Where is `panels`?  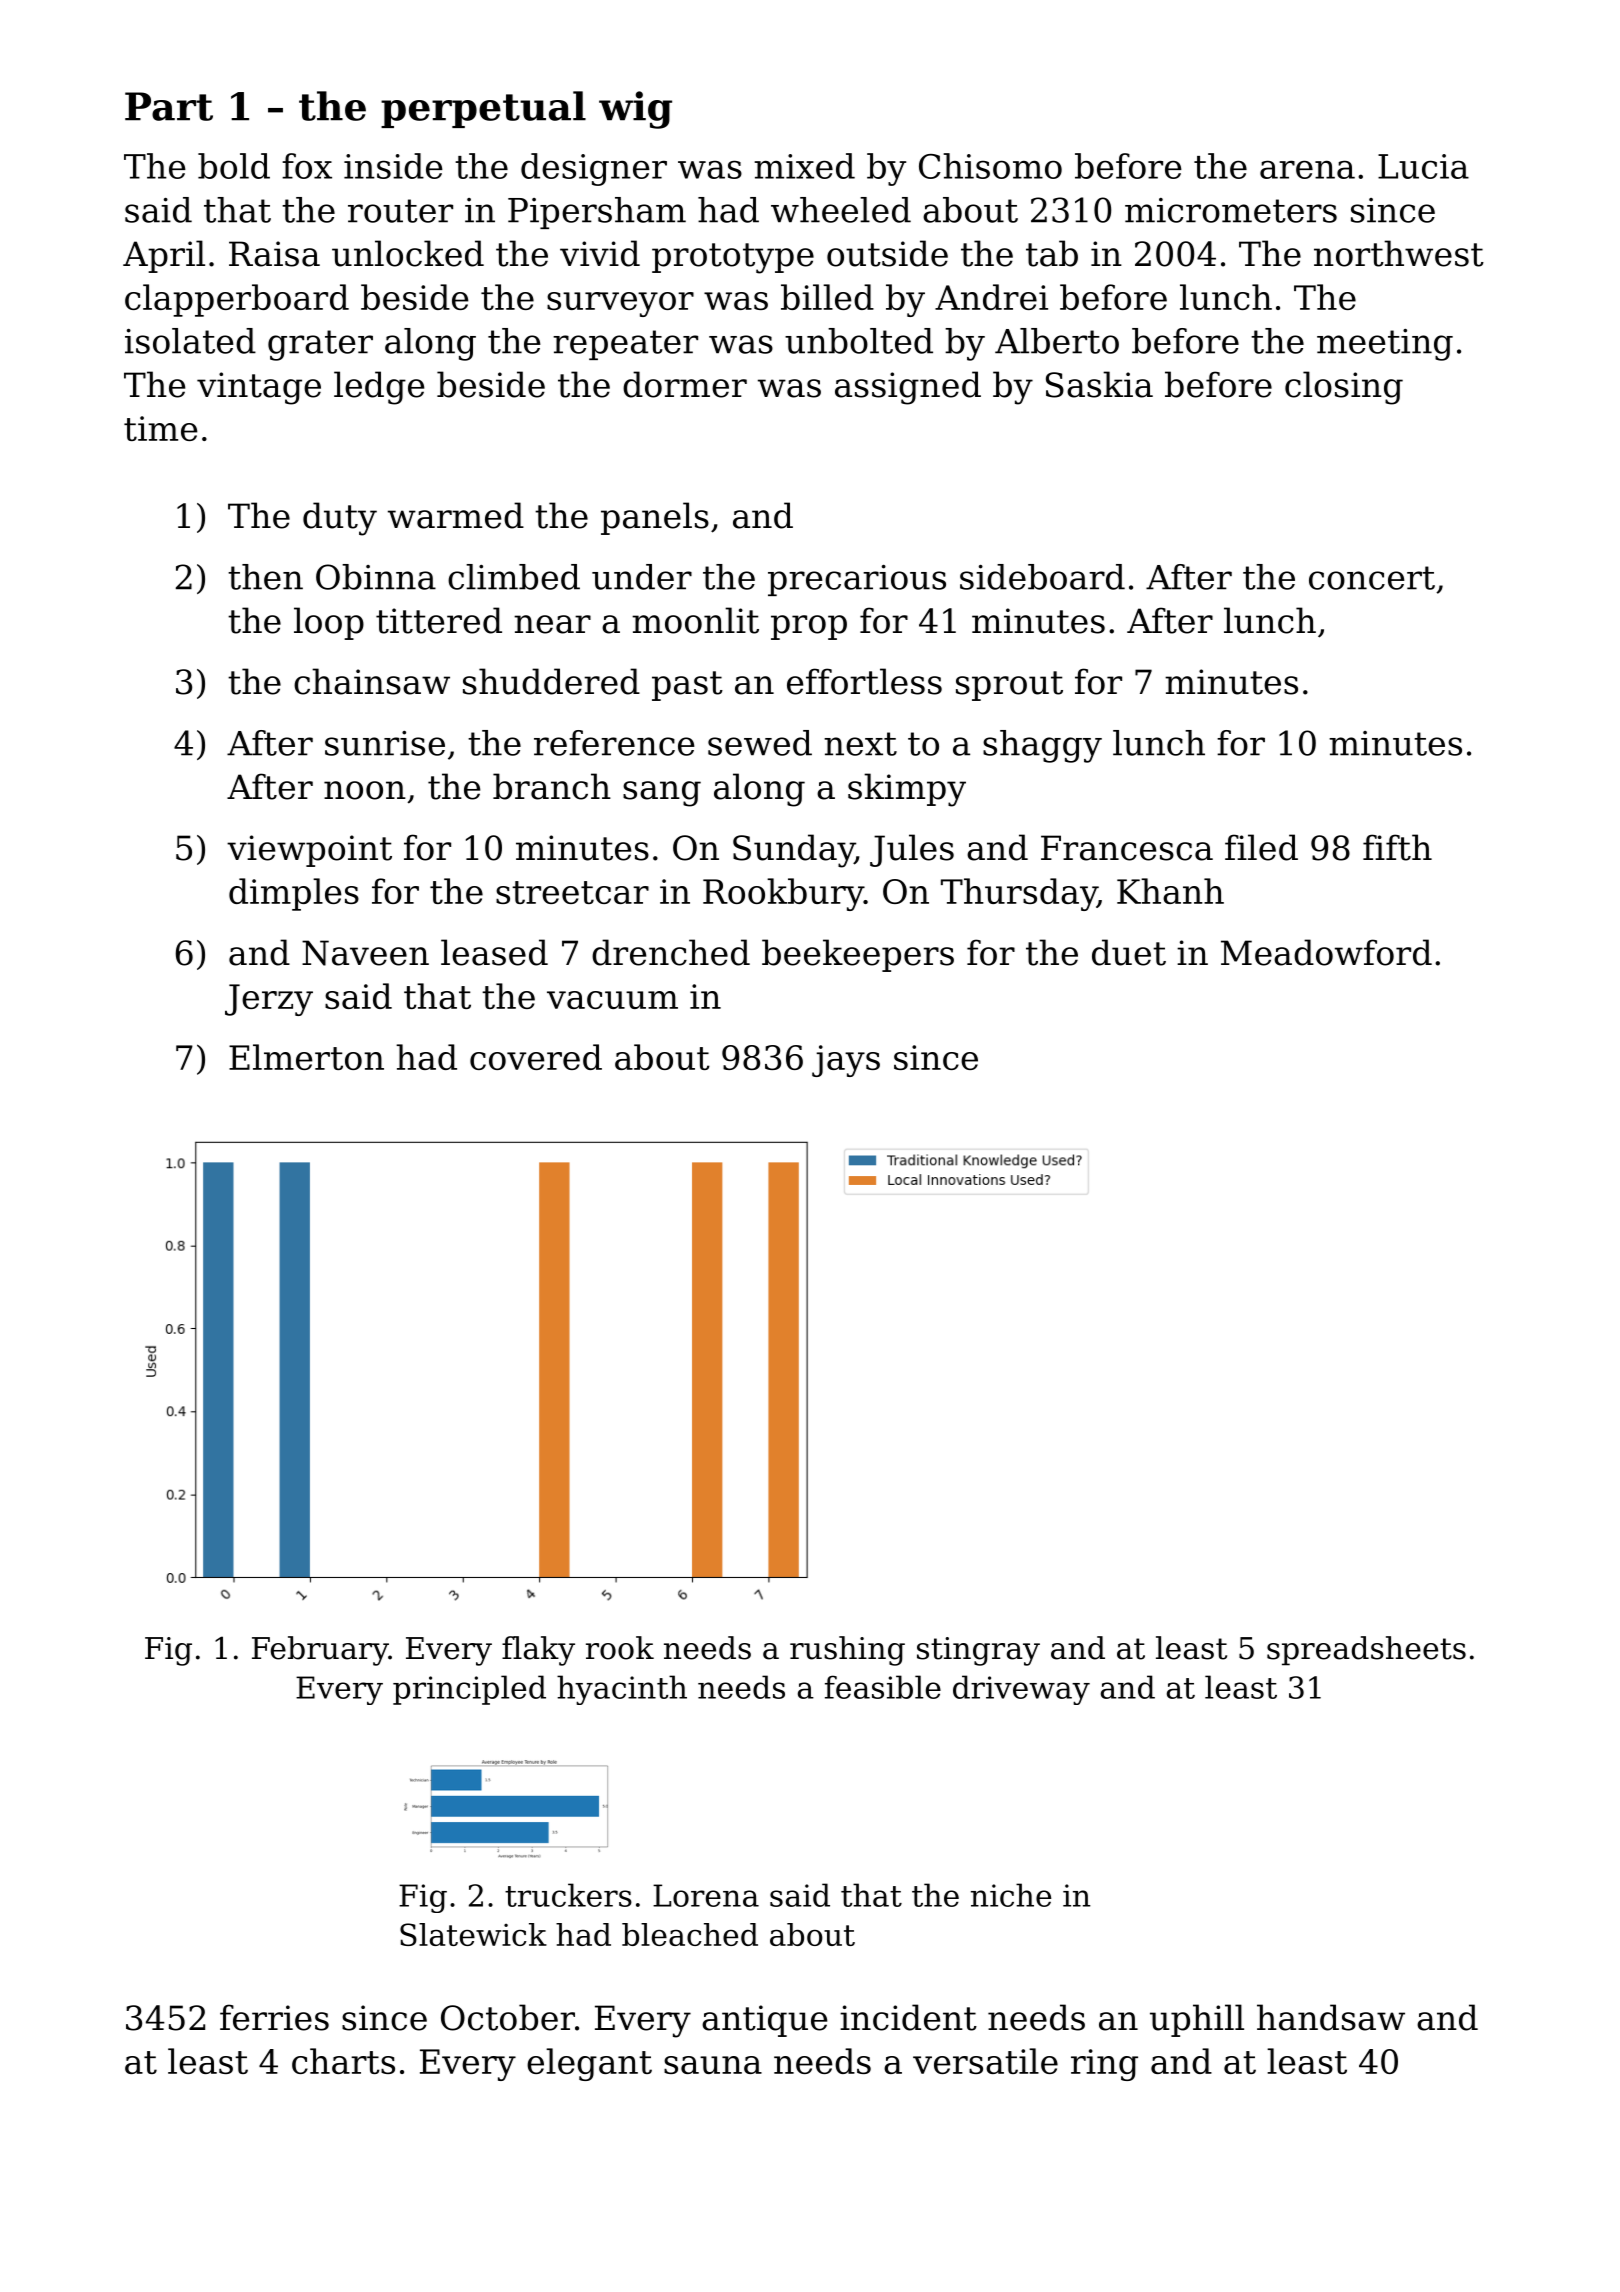
panels is located at coordinates (655, 518).
